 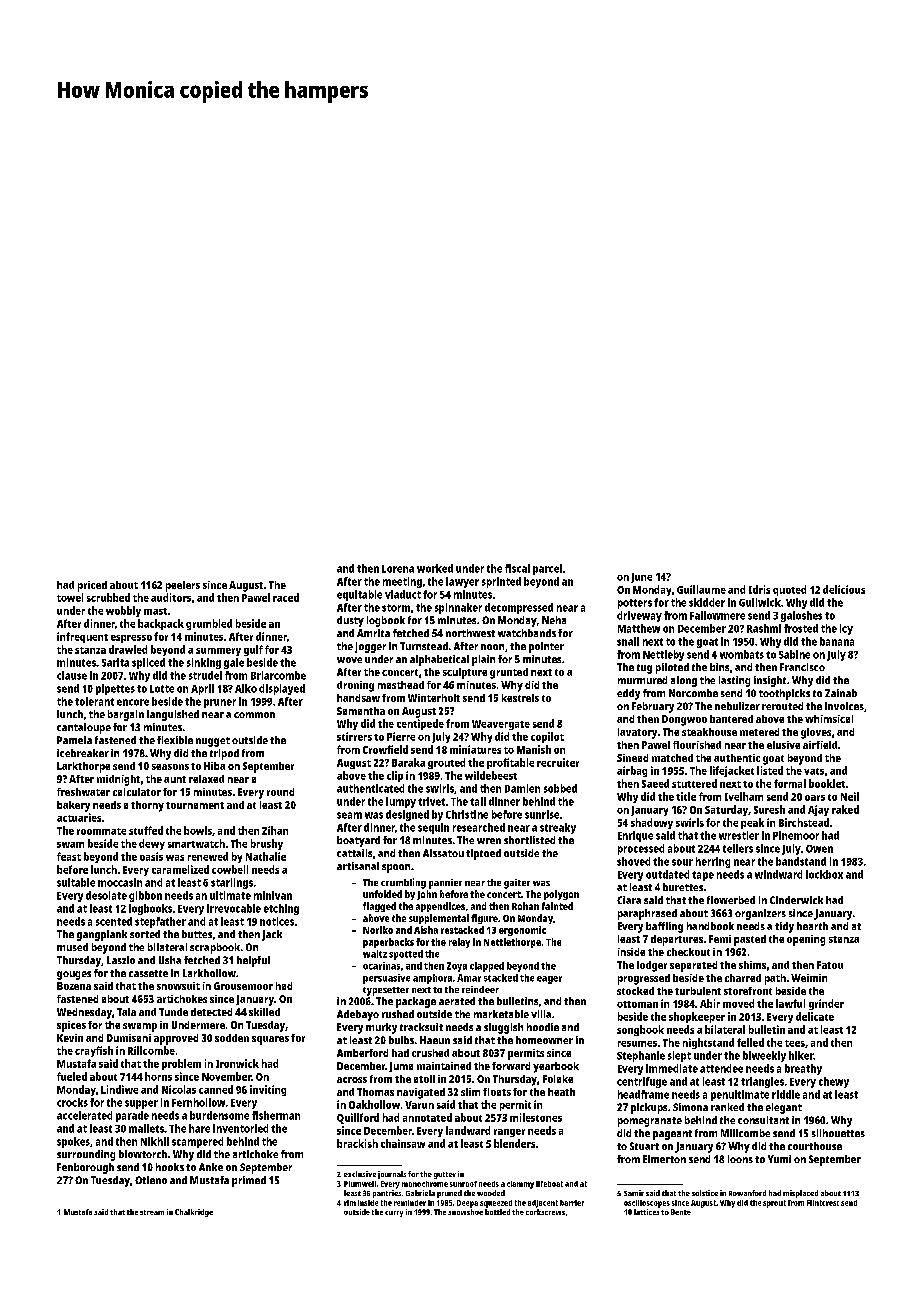 I want to click on gloves, so click(x=816, y=733).
